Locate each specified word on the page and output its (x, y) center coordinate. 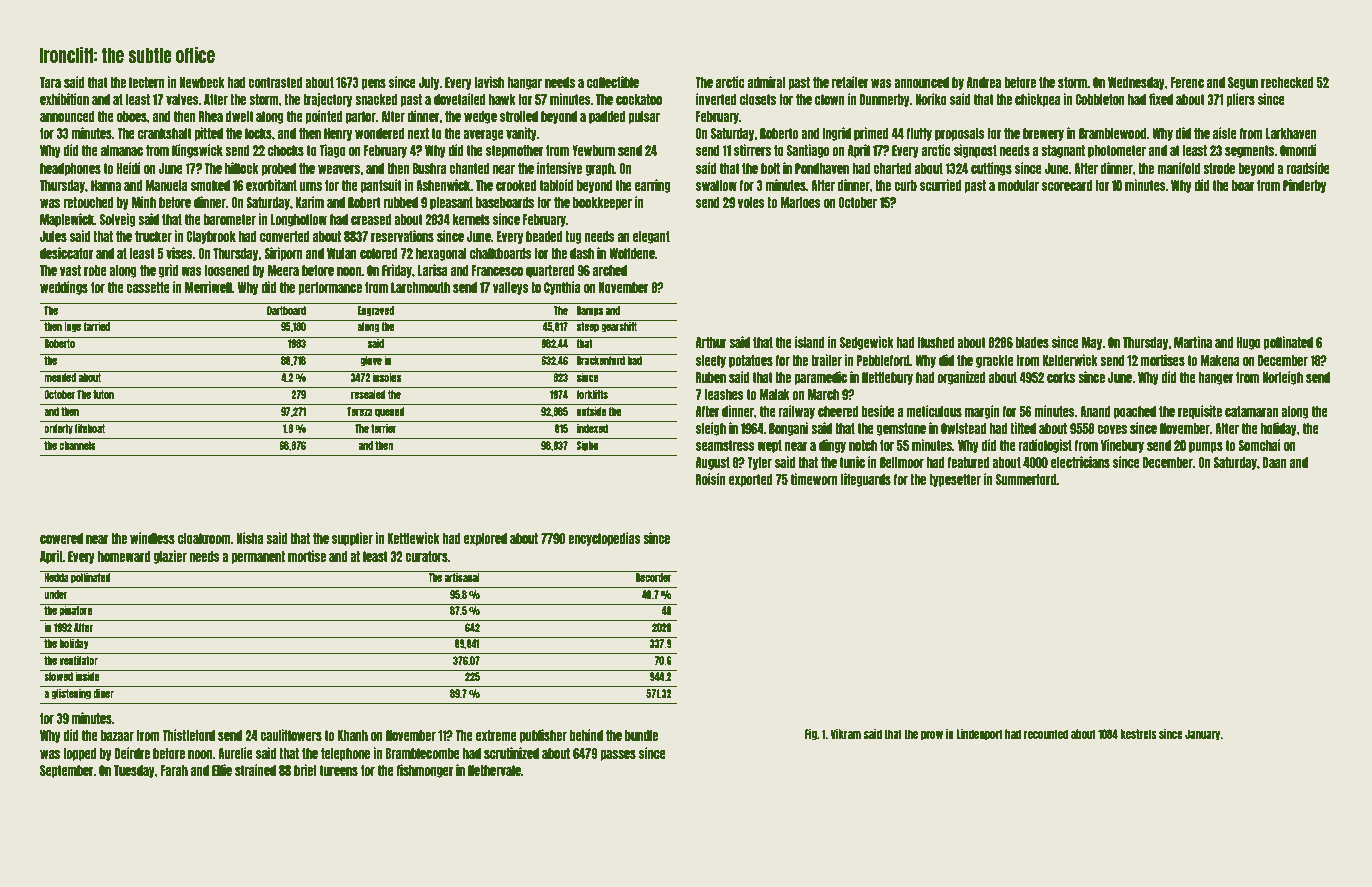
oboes (132, 116)
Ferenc (1187, 82)
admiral (766, 82)
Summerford (1026, 479)
